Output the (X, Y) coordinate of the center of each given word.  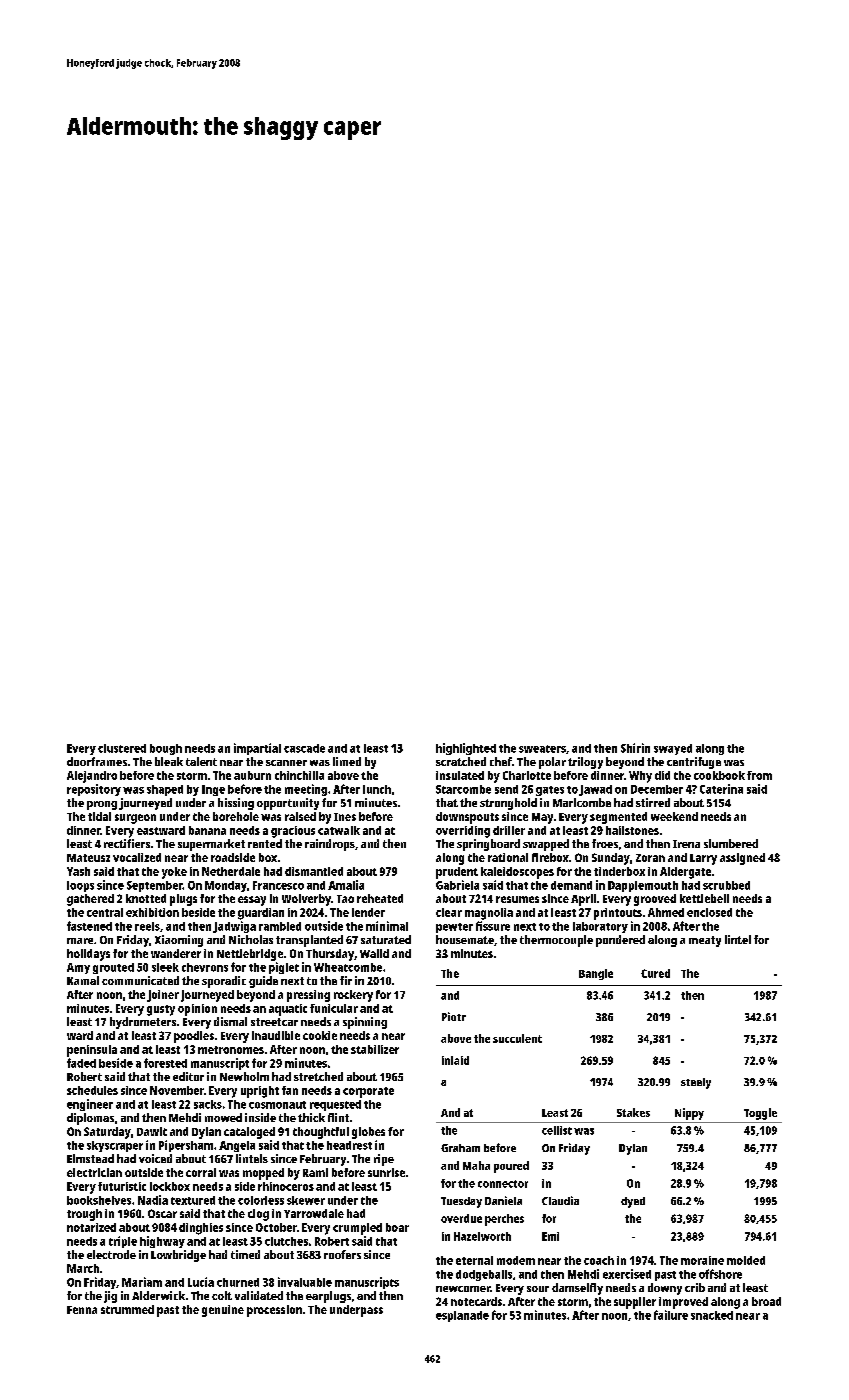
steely (696, 1083)
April (583, 900)
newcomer (463, 1289)
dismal (230, 1021)
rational (508, 857)
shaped (165, 790)
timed (245, 1254)
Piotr (454, 1016)
